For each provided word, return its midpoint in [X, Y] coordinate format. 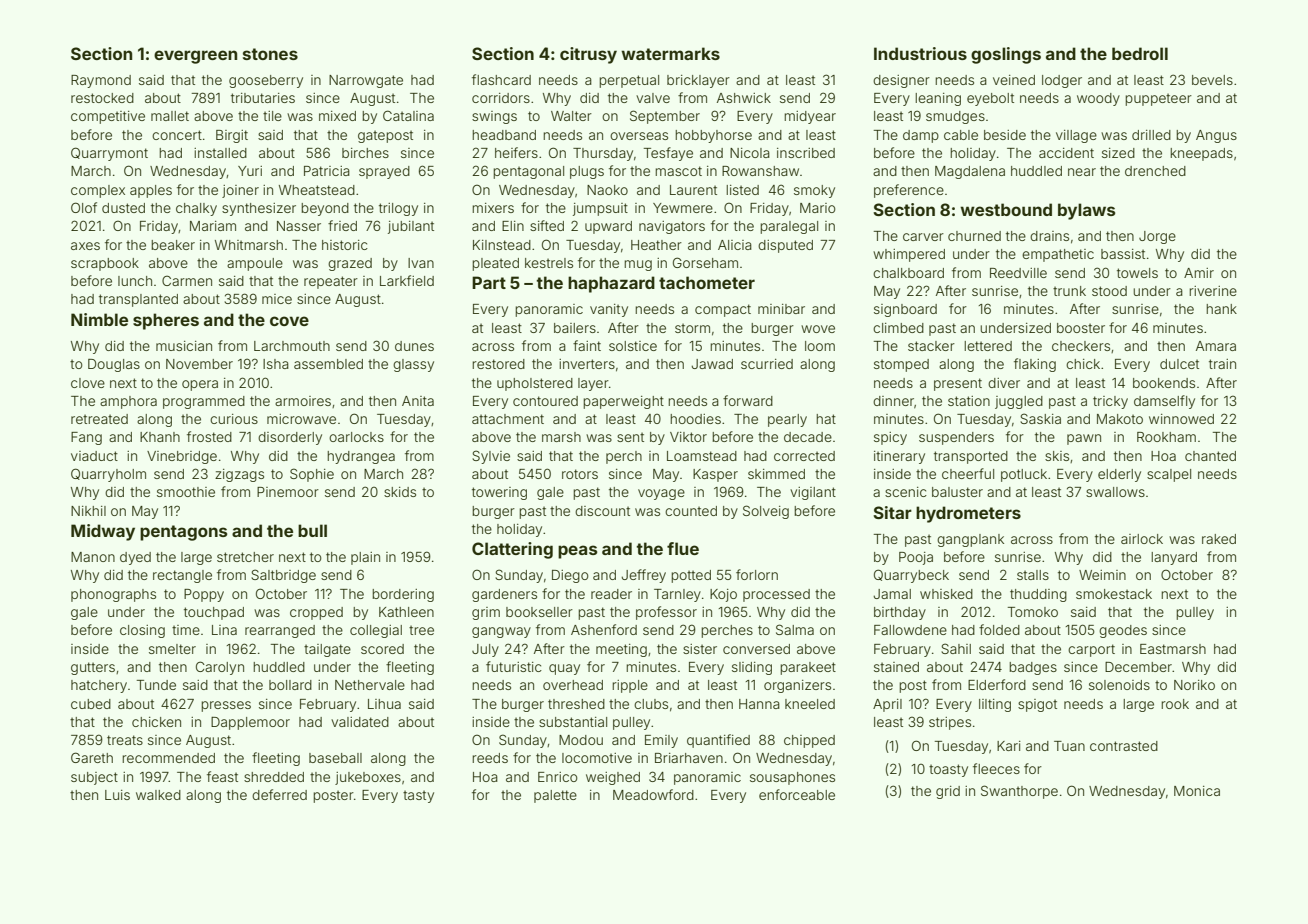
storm [692, 328]
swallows [1115, 492]
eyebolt [990, 99]
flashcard [501, 79]
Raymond [101, 81]
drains [1049, 236]
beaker [173, 245]
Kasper [715, 475]
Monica [1197, 791]
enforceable [797, 794]
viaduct [94, 456]
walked [158, 795]
